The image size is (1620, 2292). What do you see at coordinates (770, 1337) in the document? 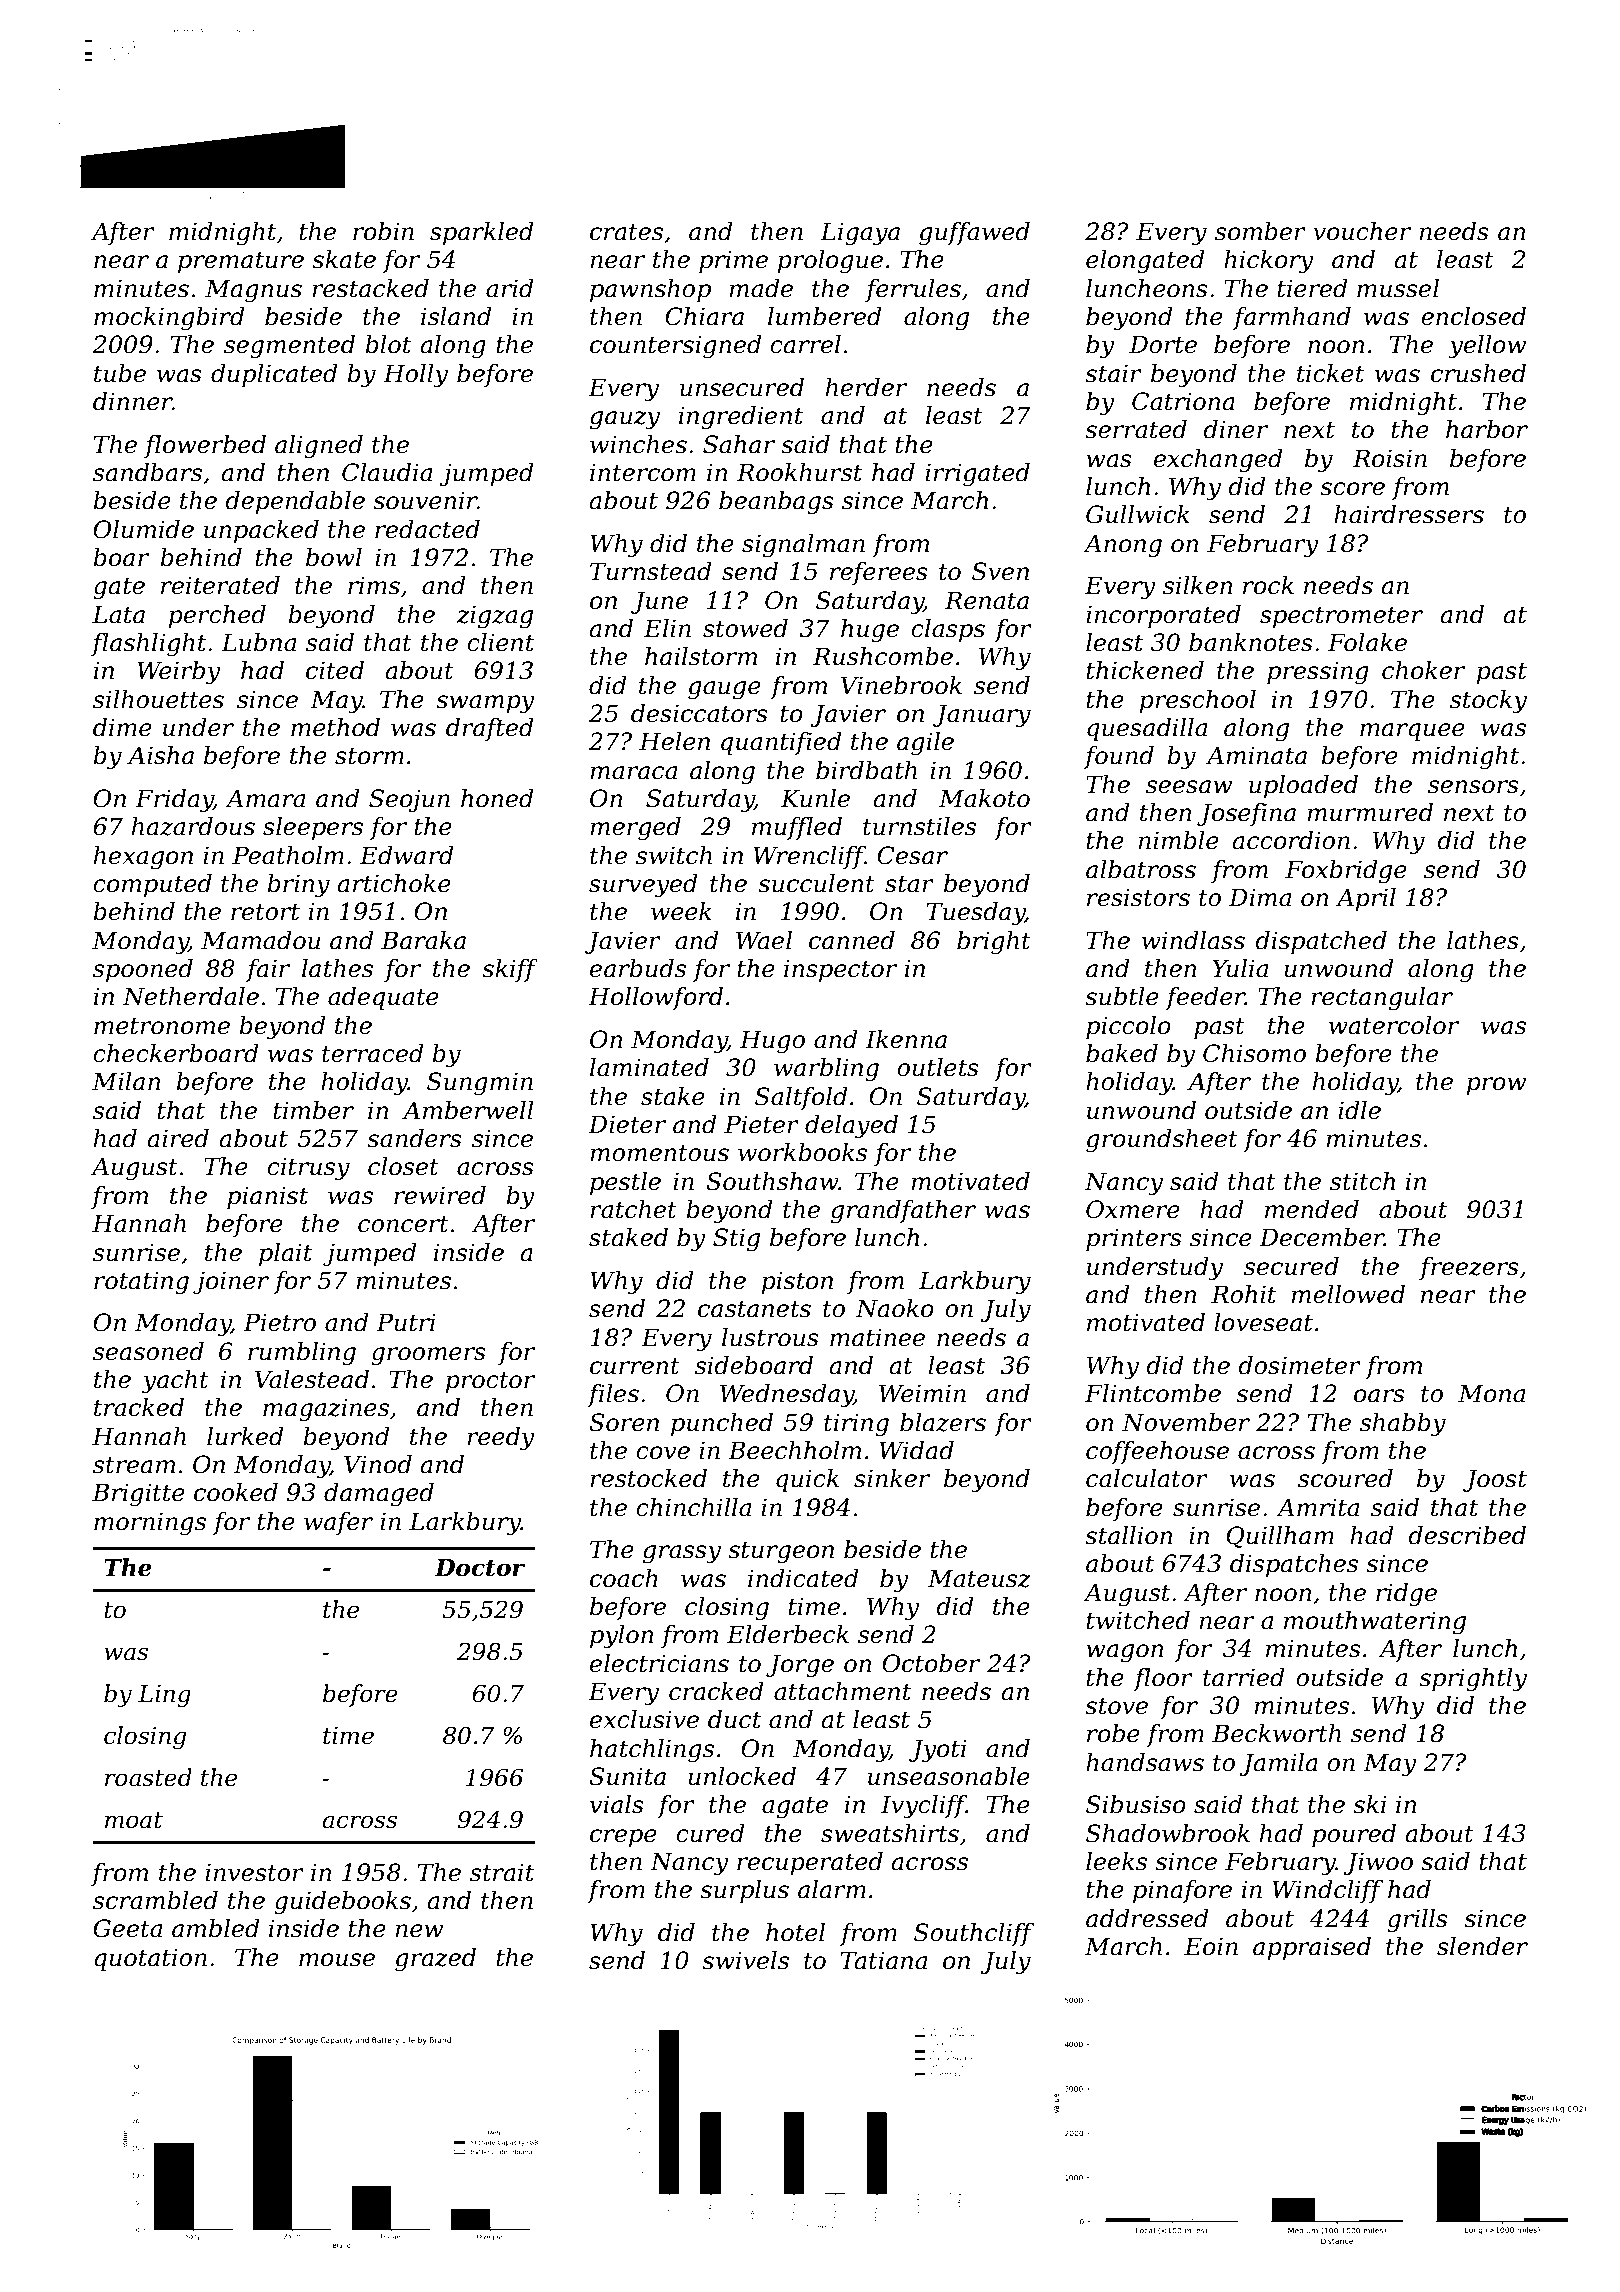
I see `lustrous` at bounding box center [770, 1337].
